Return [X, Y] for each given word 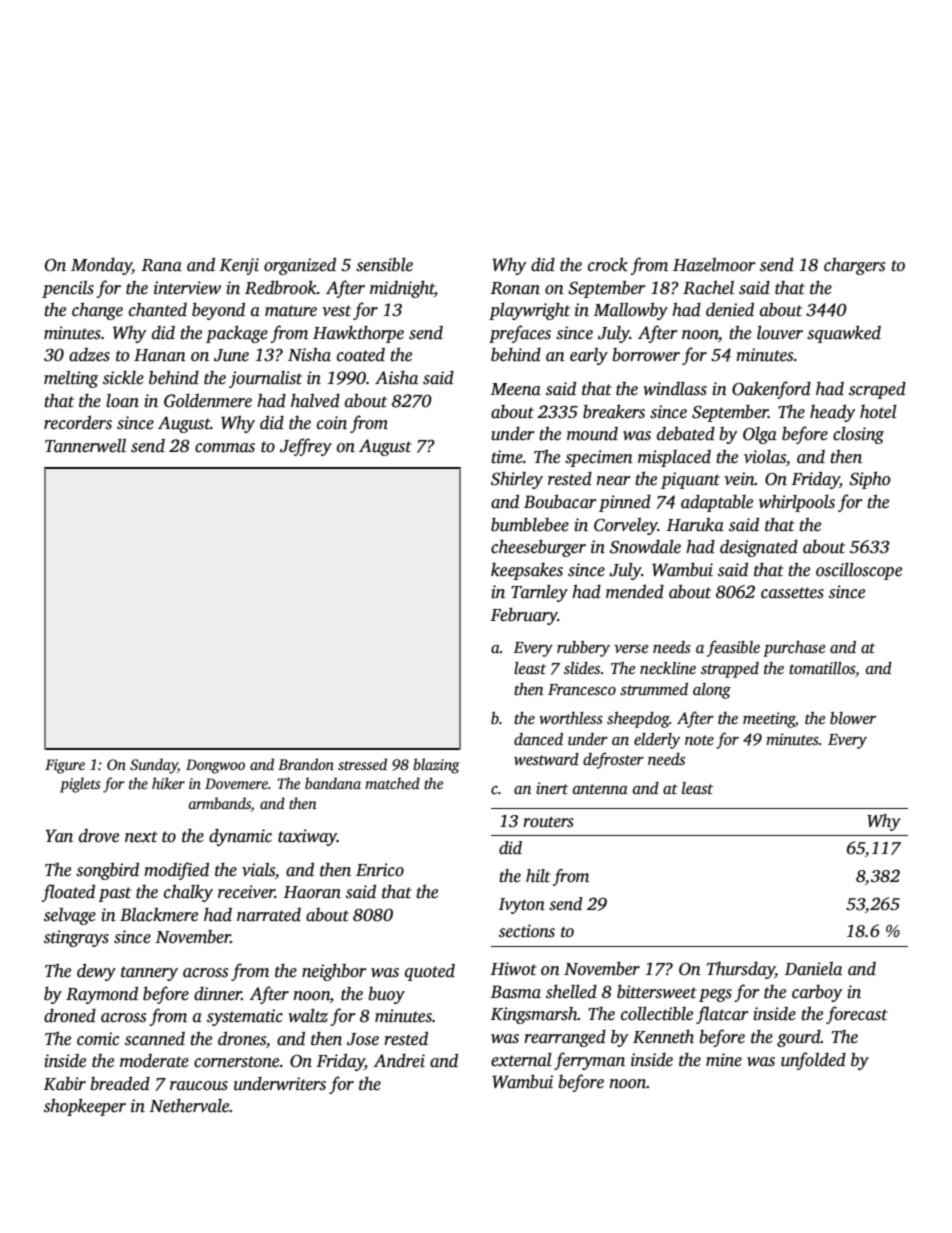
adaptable [717, 503]
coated [361, 355]
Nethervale [189, 1105]
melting [71, 379]
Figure [65, 766]
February [524, 616]
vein [739, 479]
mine [724, 1060]
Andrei [399, 1061]
